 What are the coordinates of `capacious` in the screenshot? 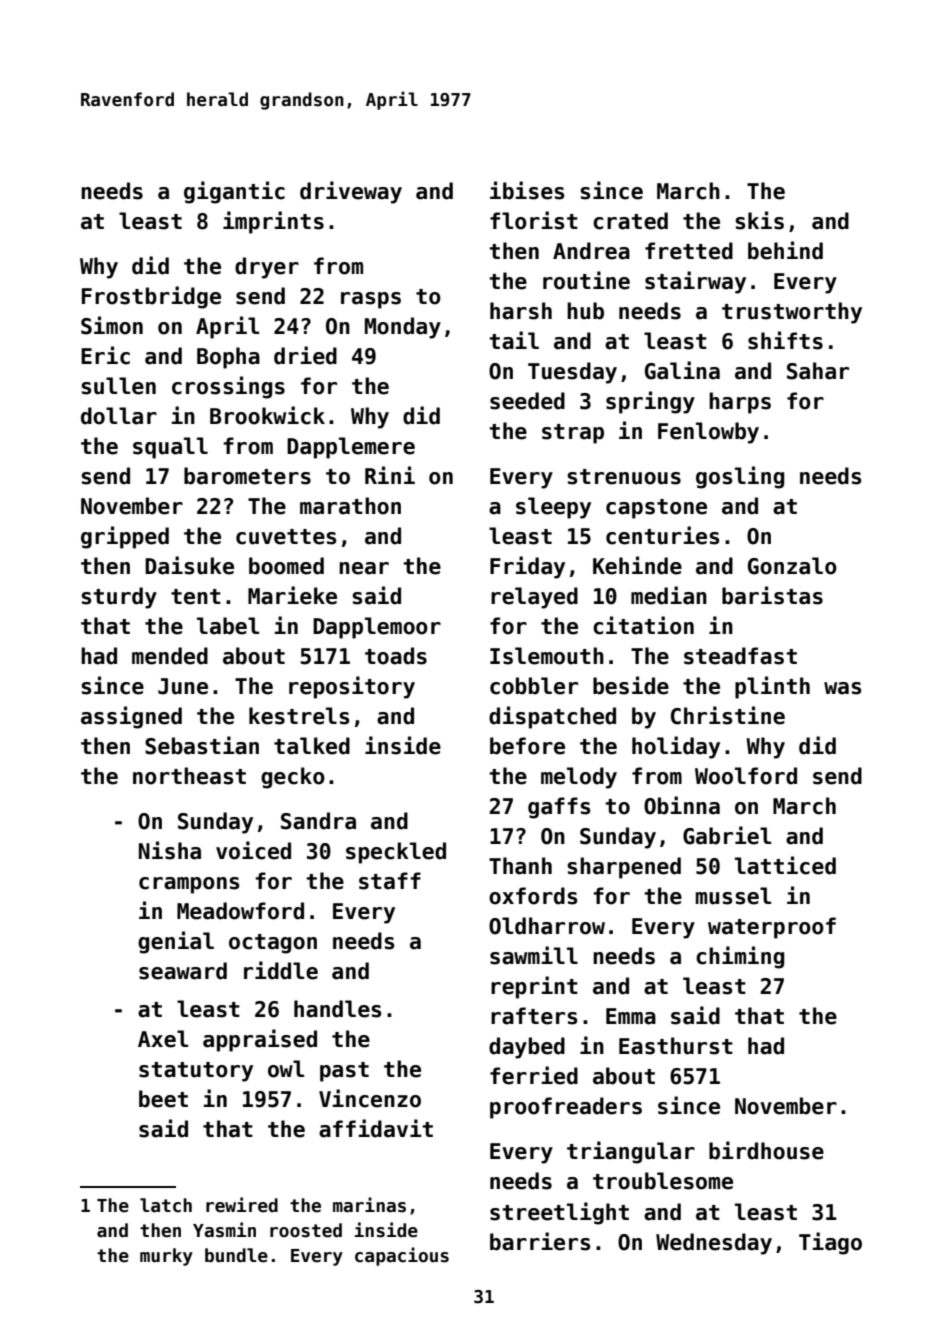 It's located at (402, 1256).
